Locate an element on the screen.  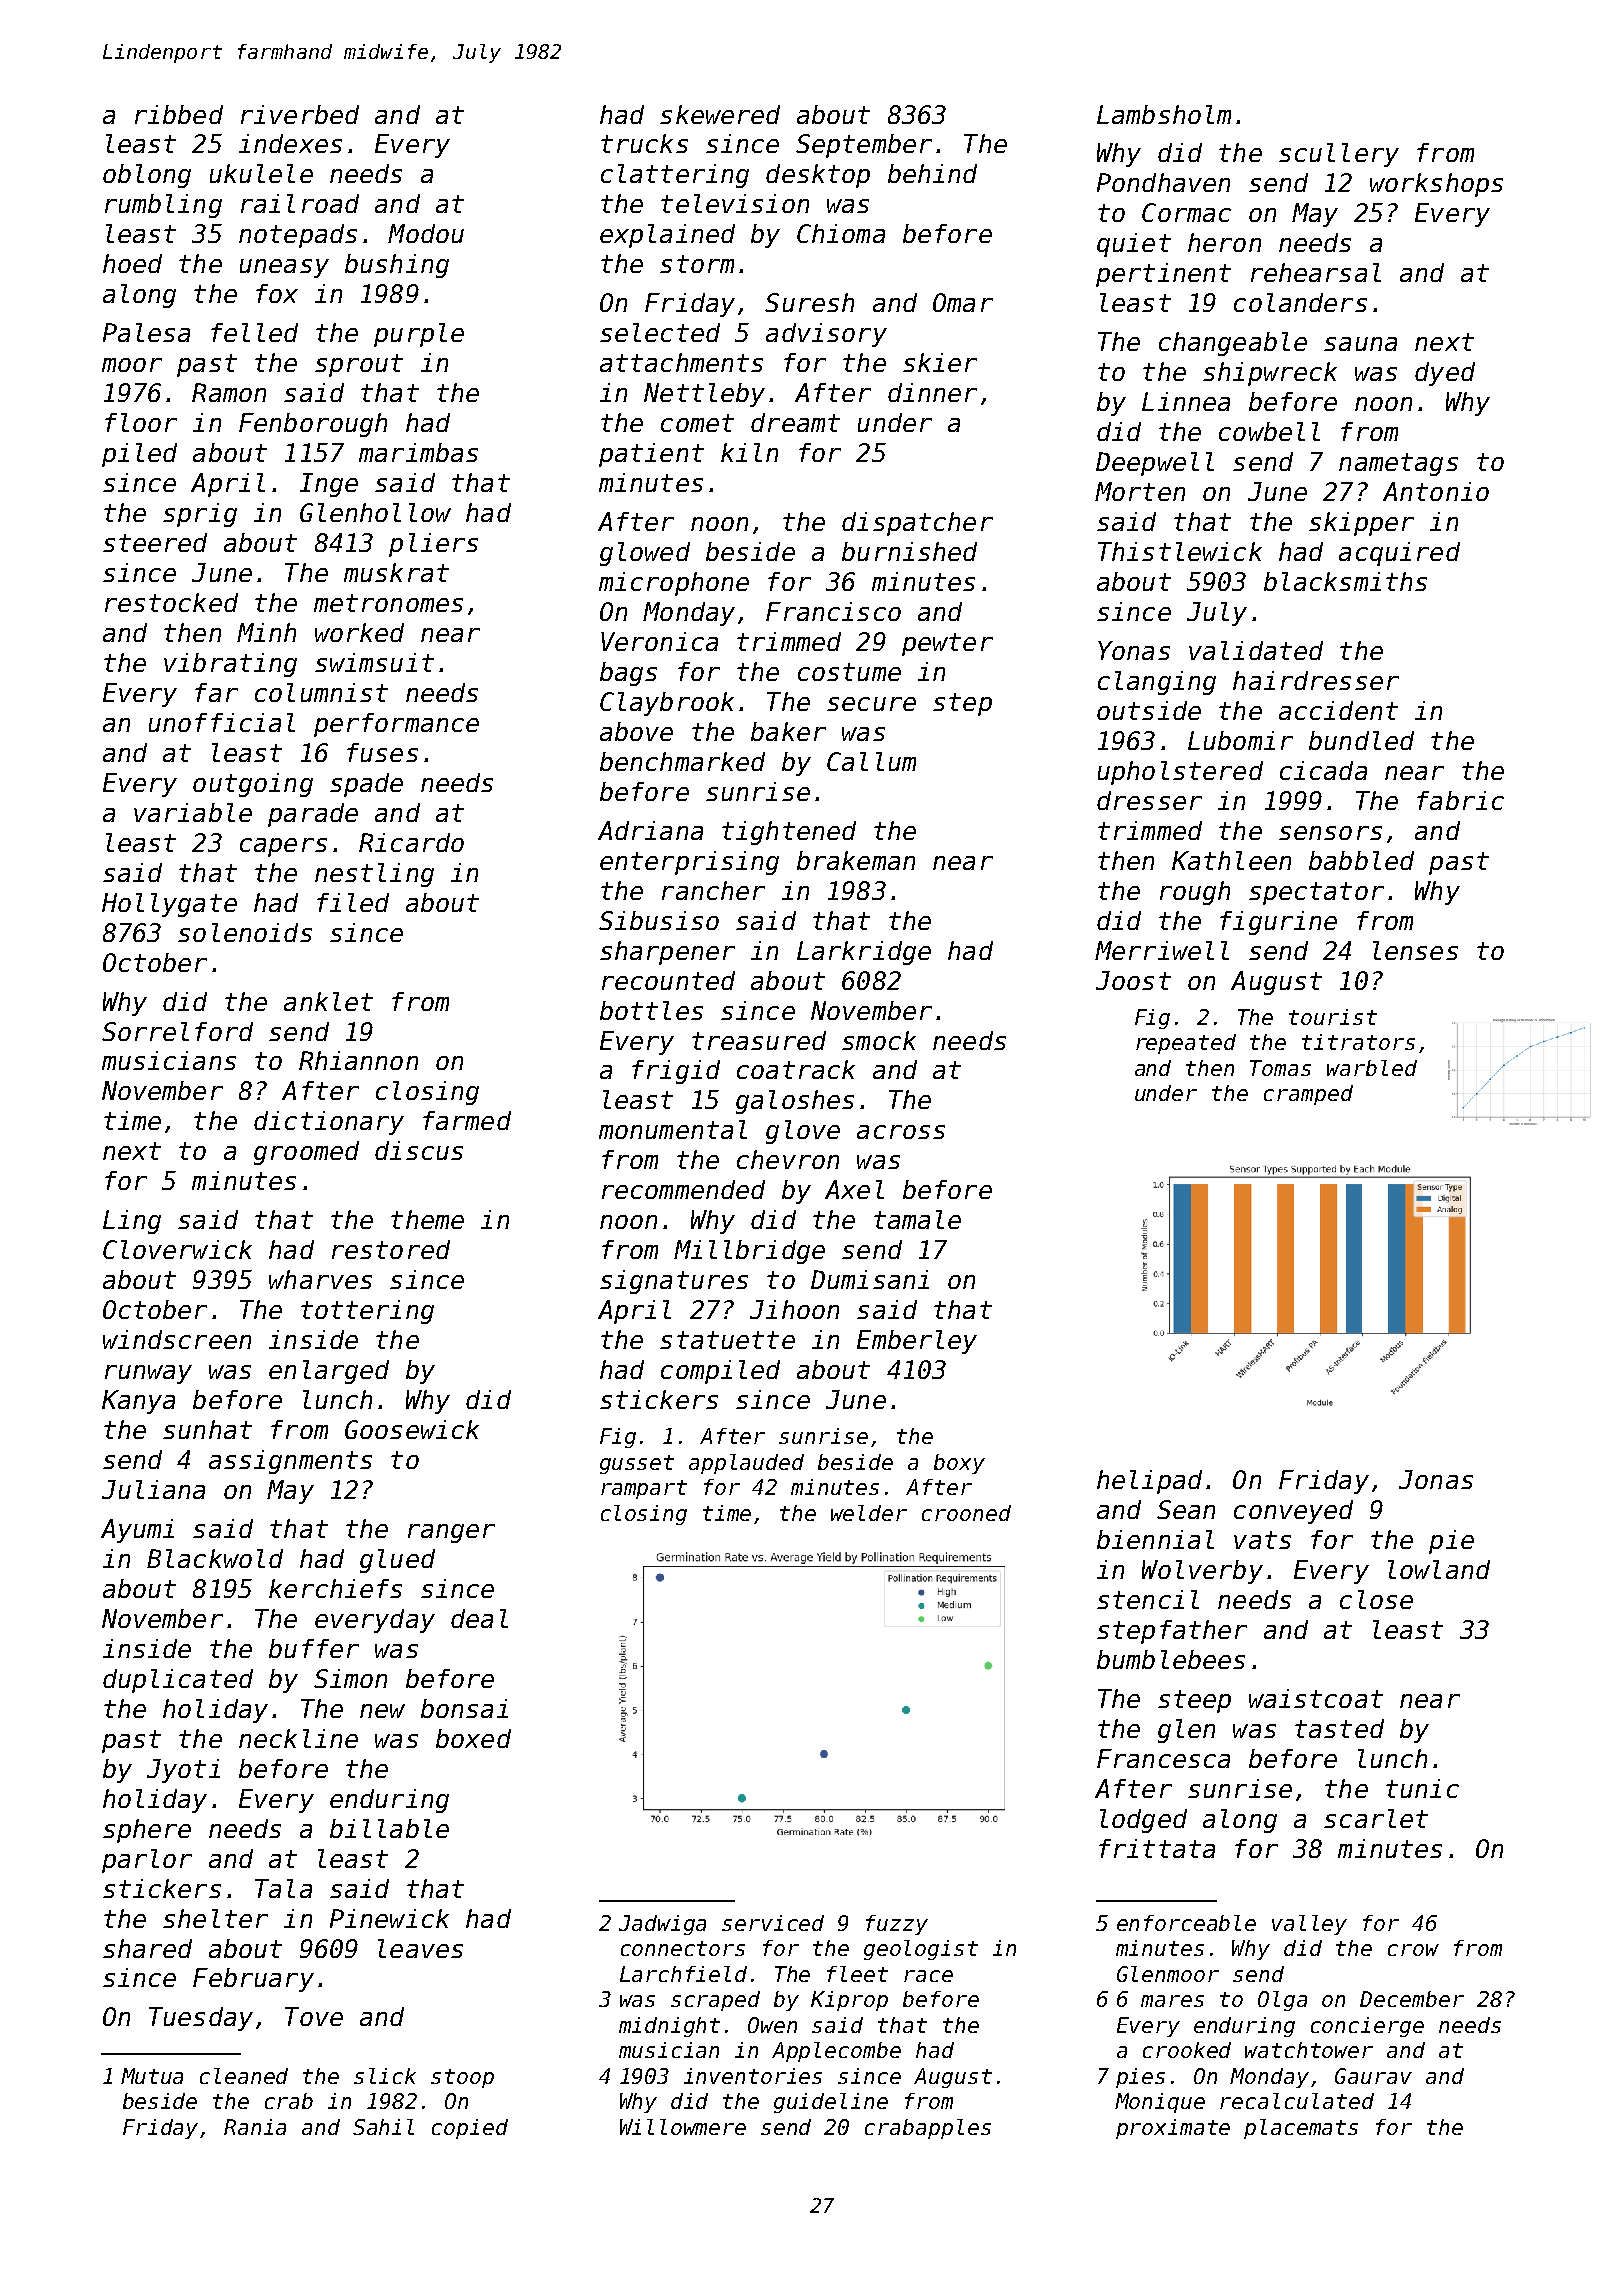
Antonio is located at coordinates (1436, 491).
